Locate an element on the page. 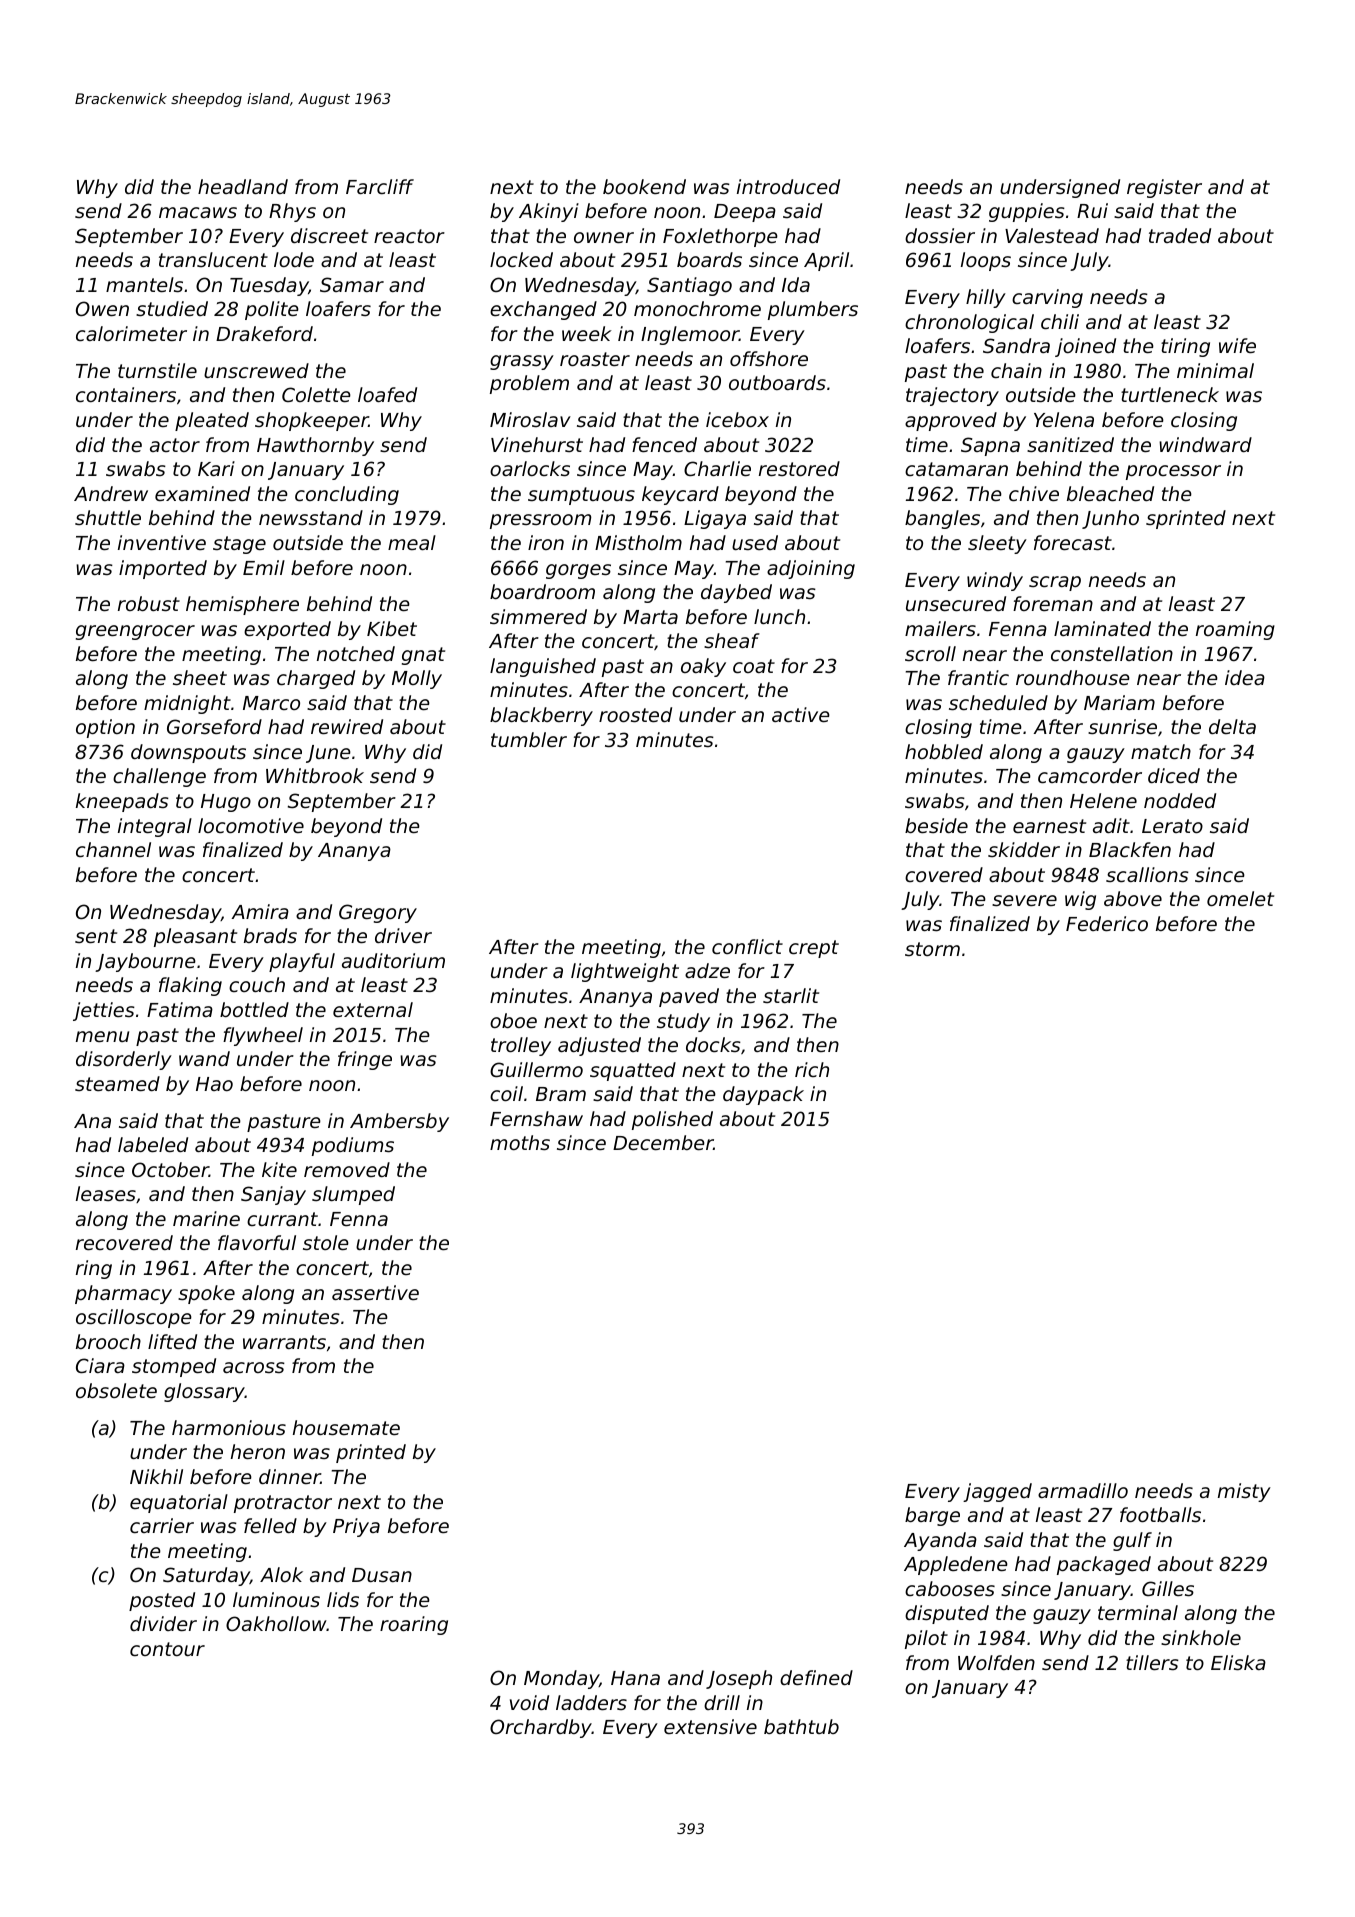 This document has width=1355, height=1917. headland is located at coordinates (243, 186).
